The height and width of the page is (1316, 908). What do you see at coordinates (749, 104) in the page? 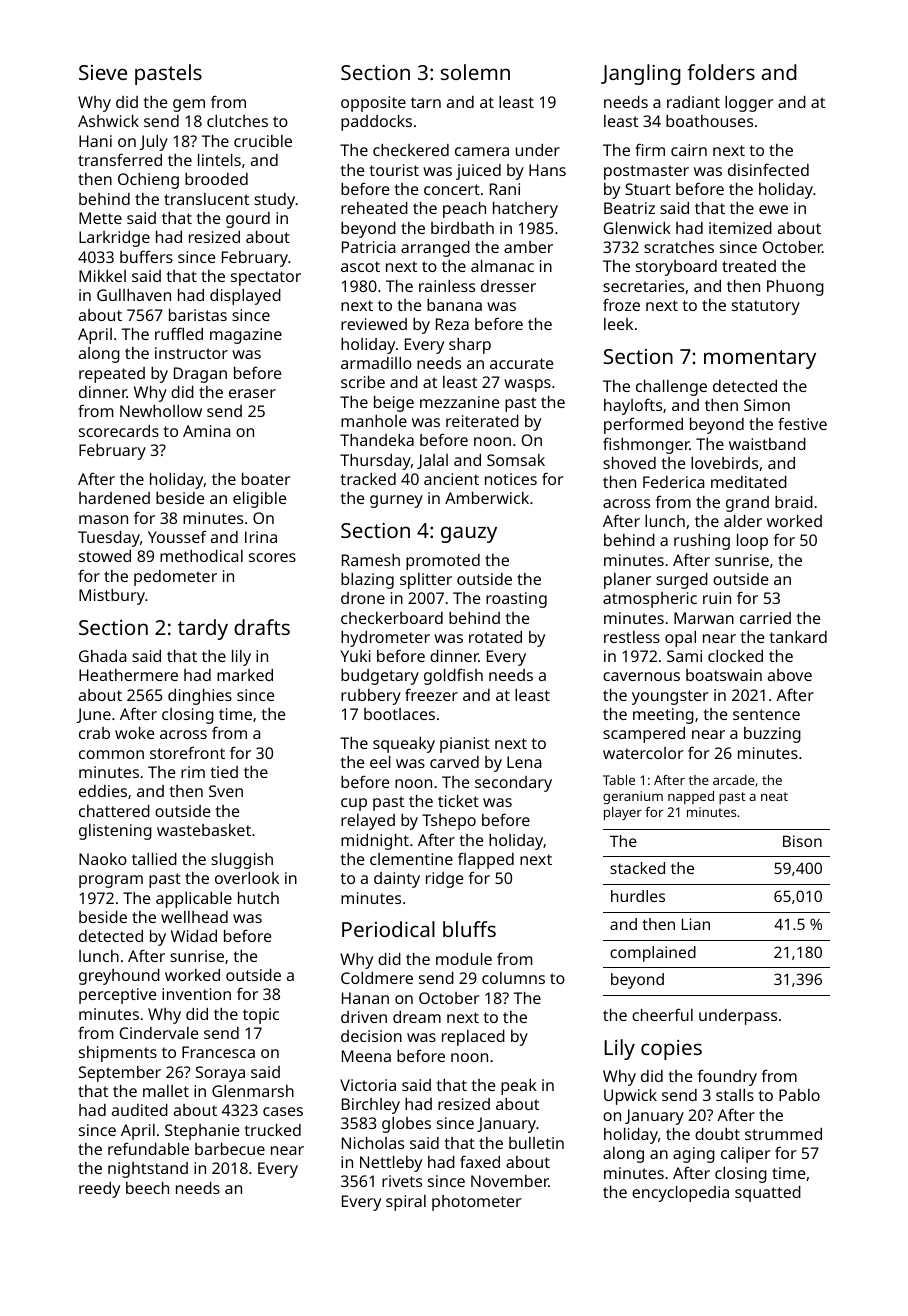
I see `logger` at bounding box center [749, 104].
